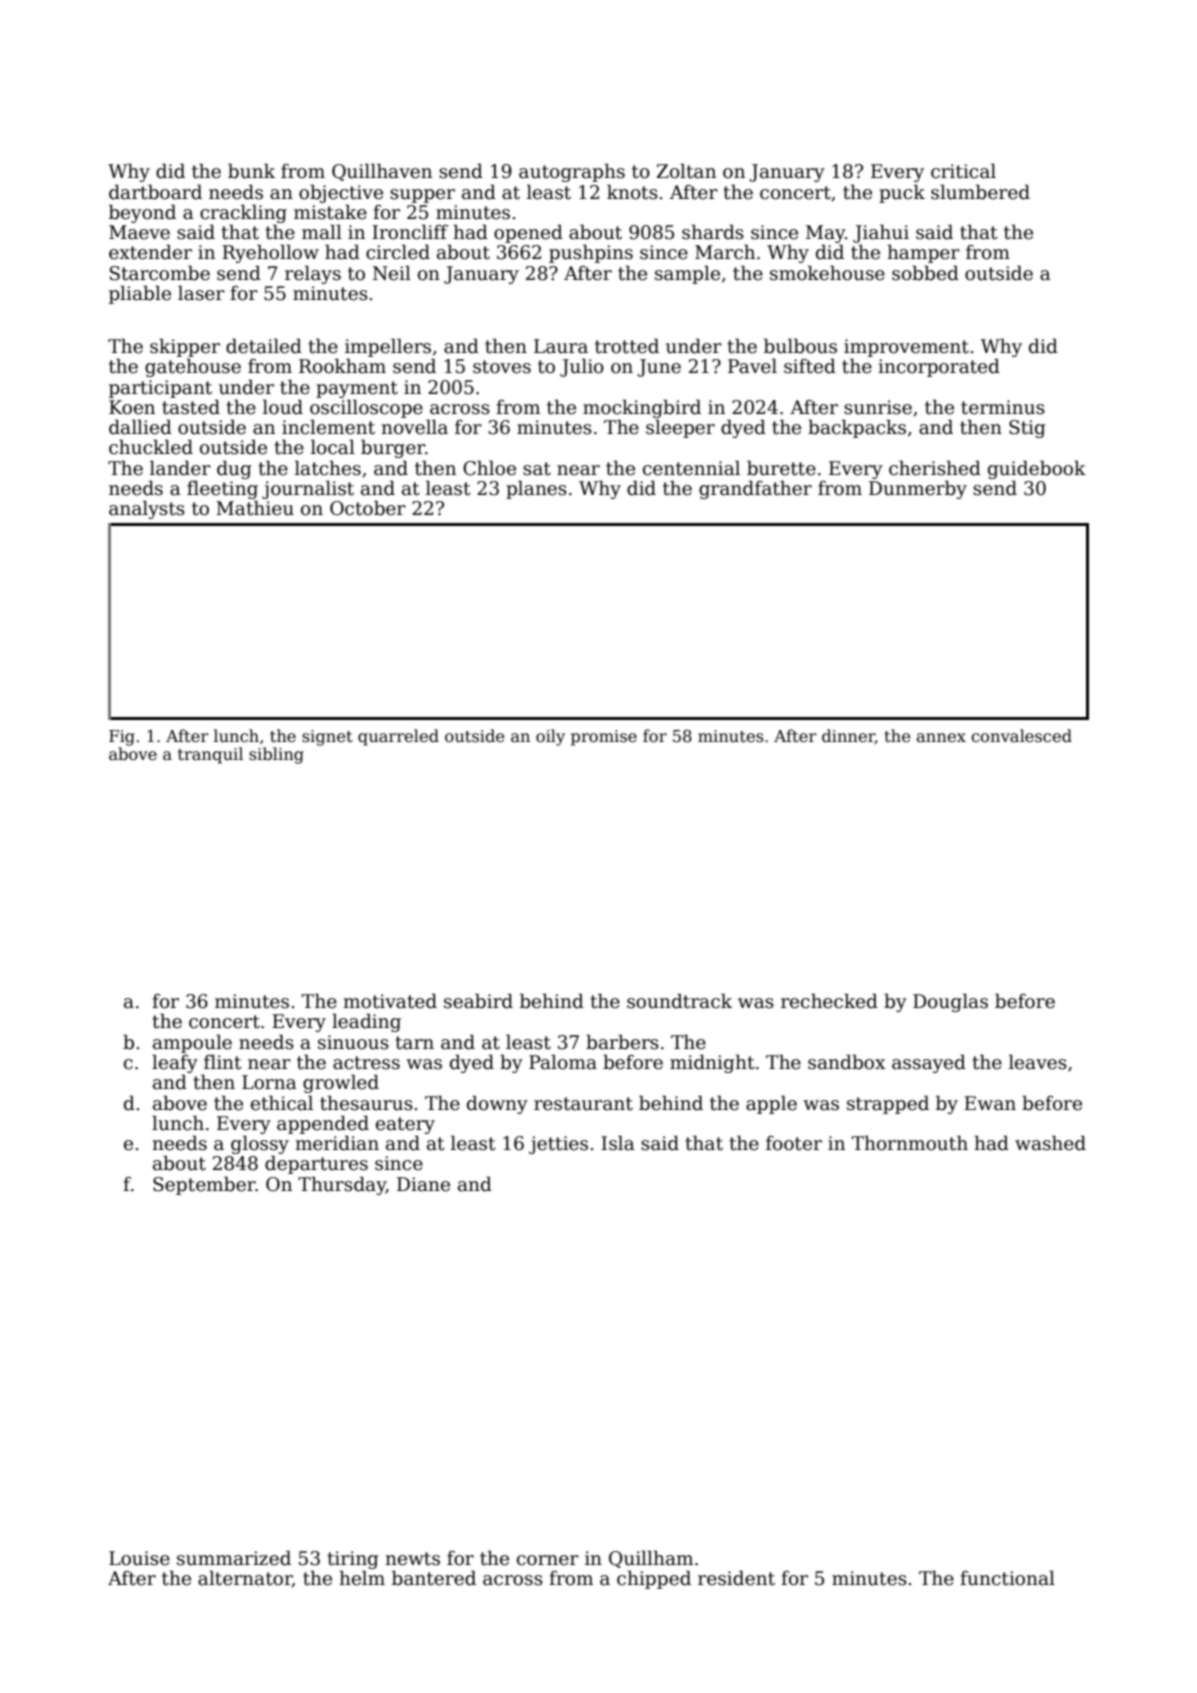  Describe the element at coordinates (502, 367) in the screenshot. I see `stoves` at that location.
